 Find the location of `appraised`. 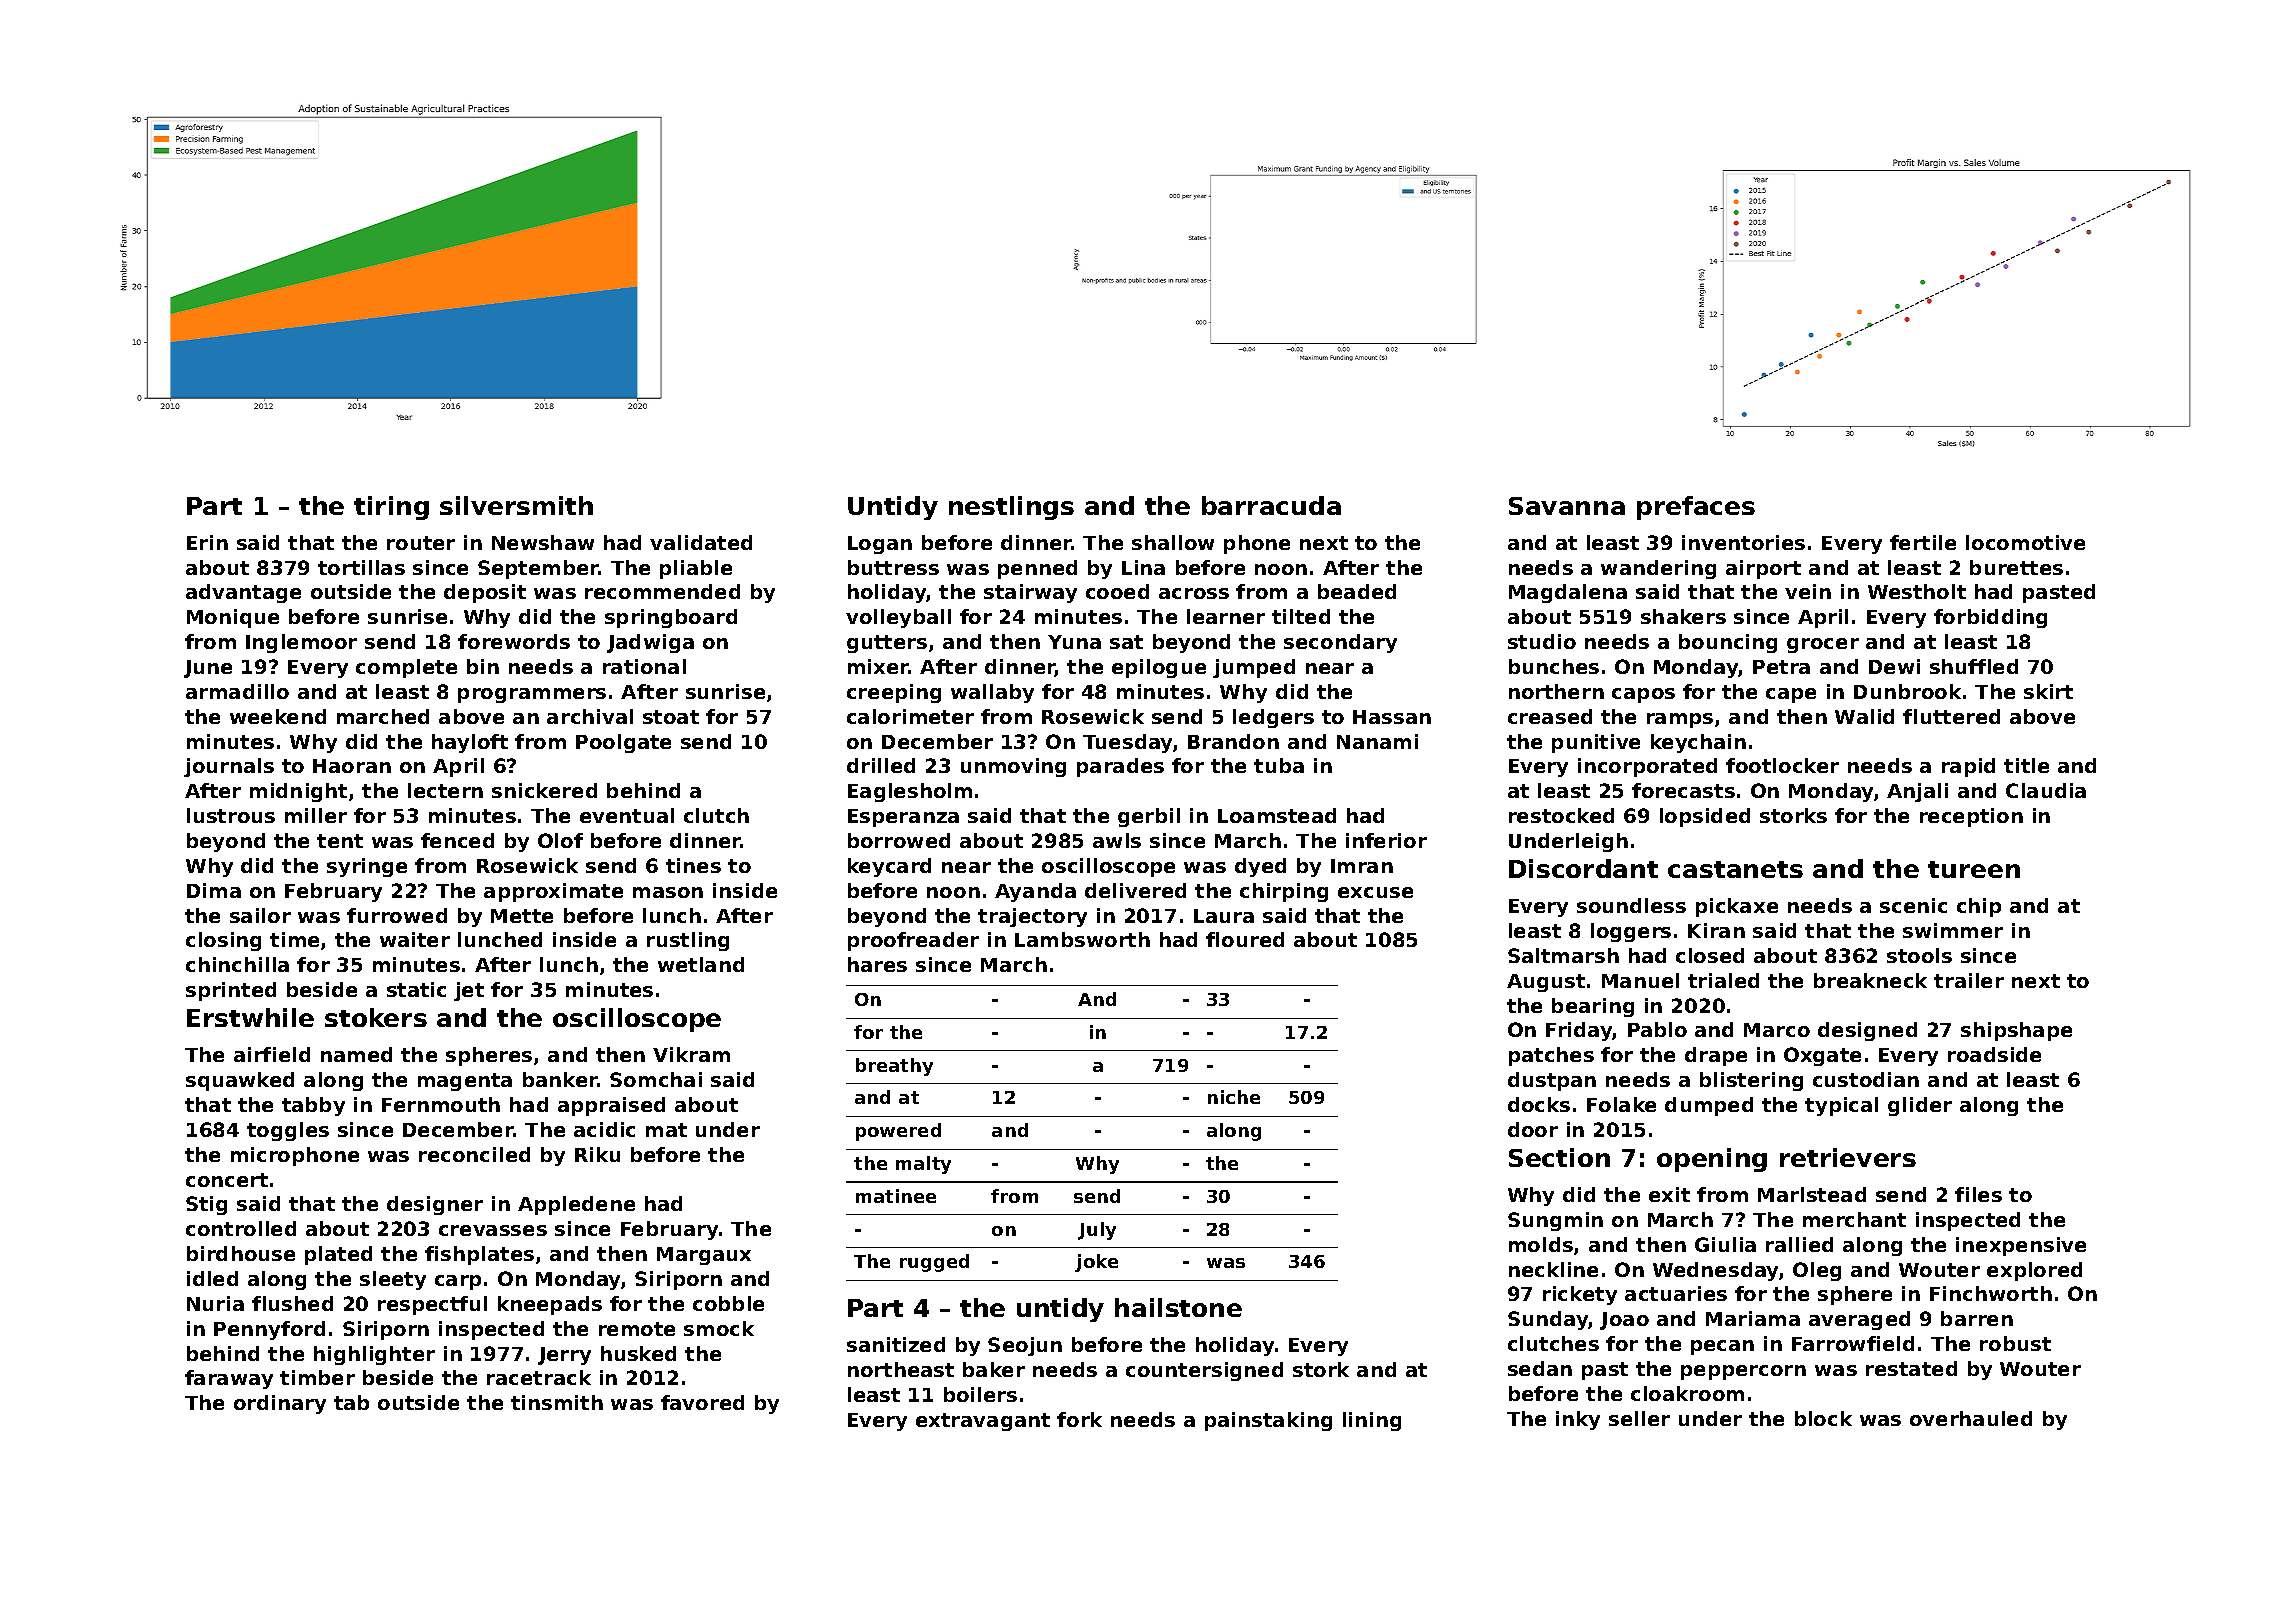

appraised is located at coordinates (611, 1106).
